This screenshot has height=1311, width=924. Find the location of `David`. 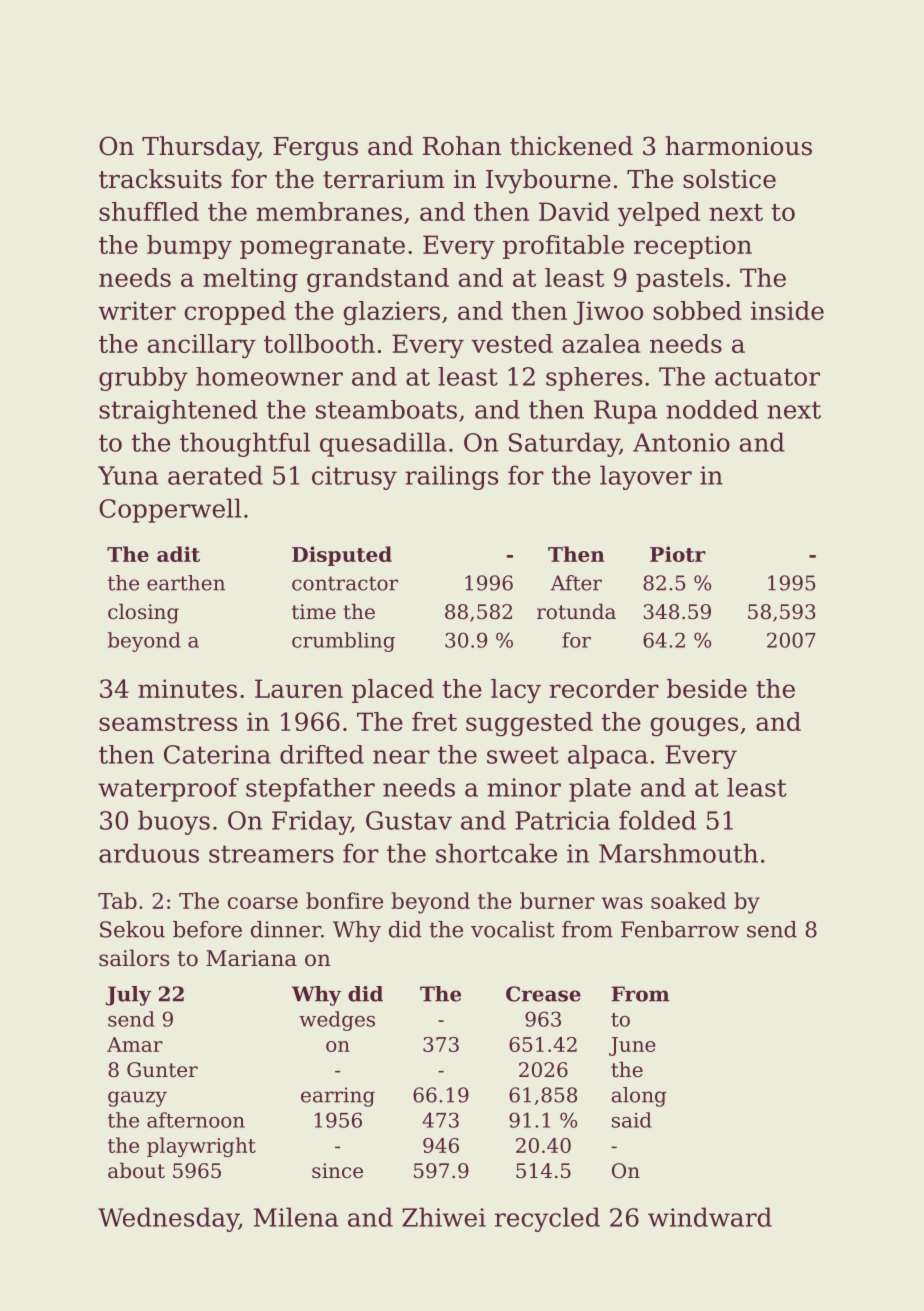

David is located at coordinates (574, 211).
